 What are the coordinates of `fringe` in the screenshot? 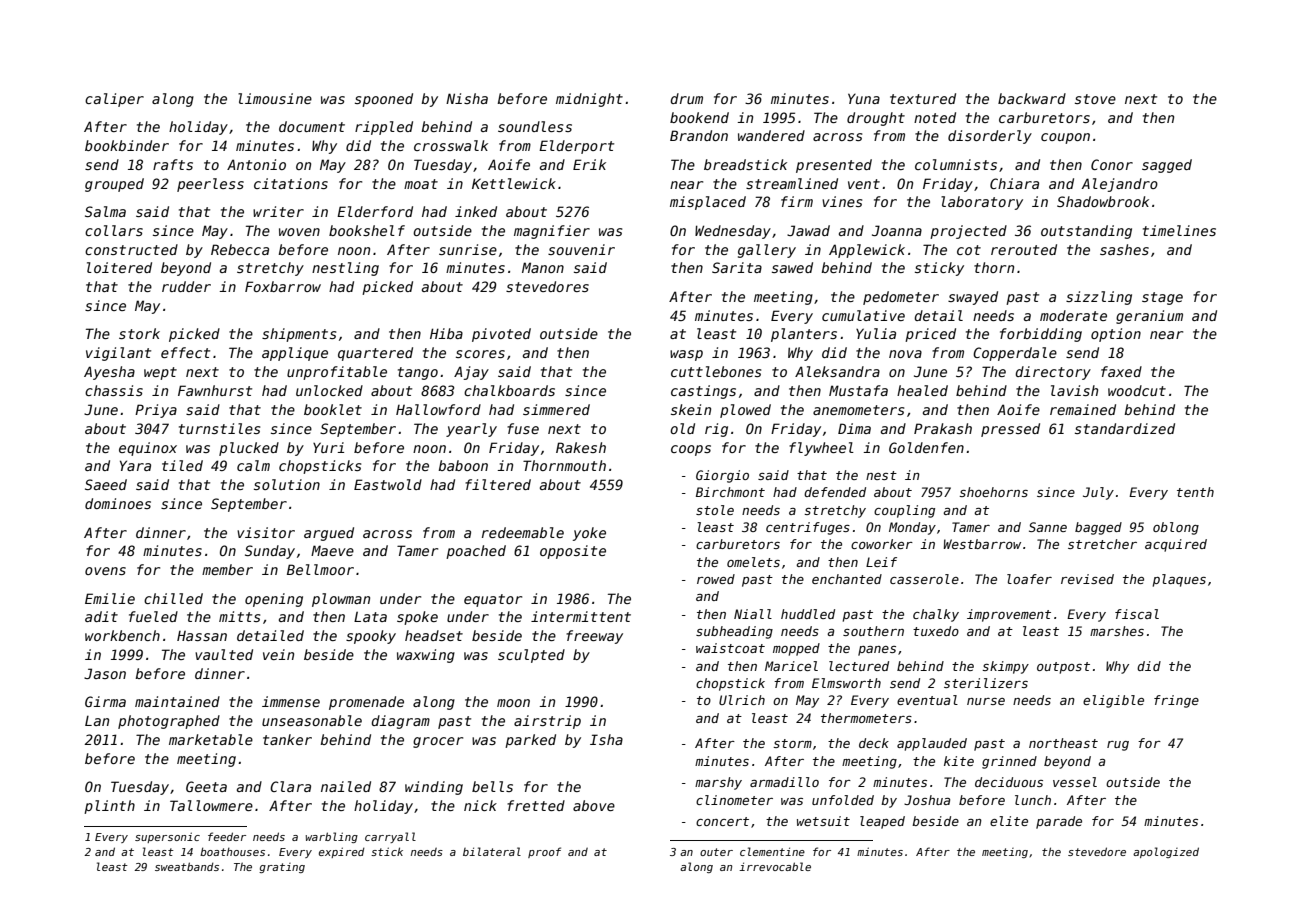 It's located at (1176, 701).
